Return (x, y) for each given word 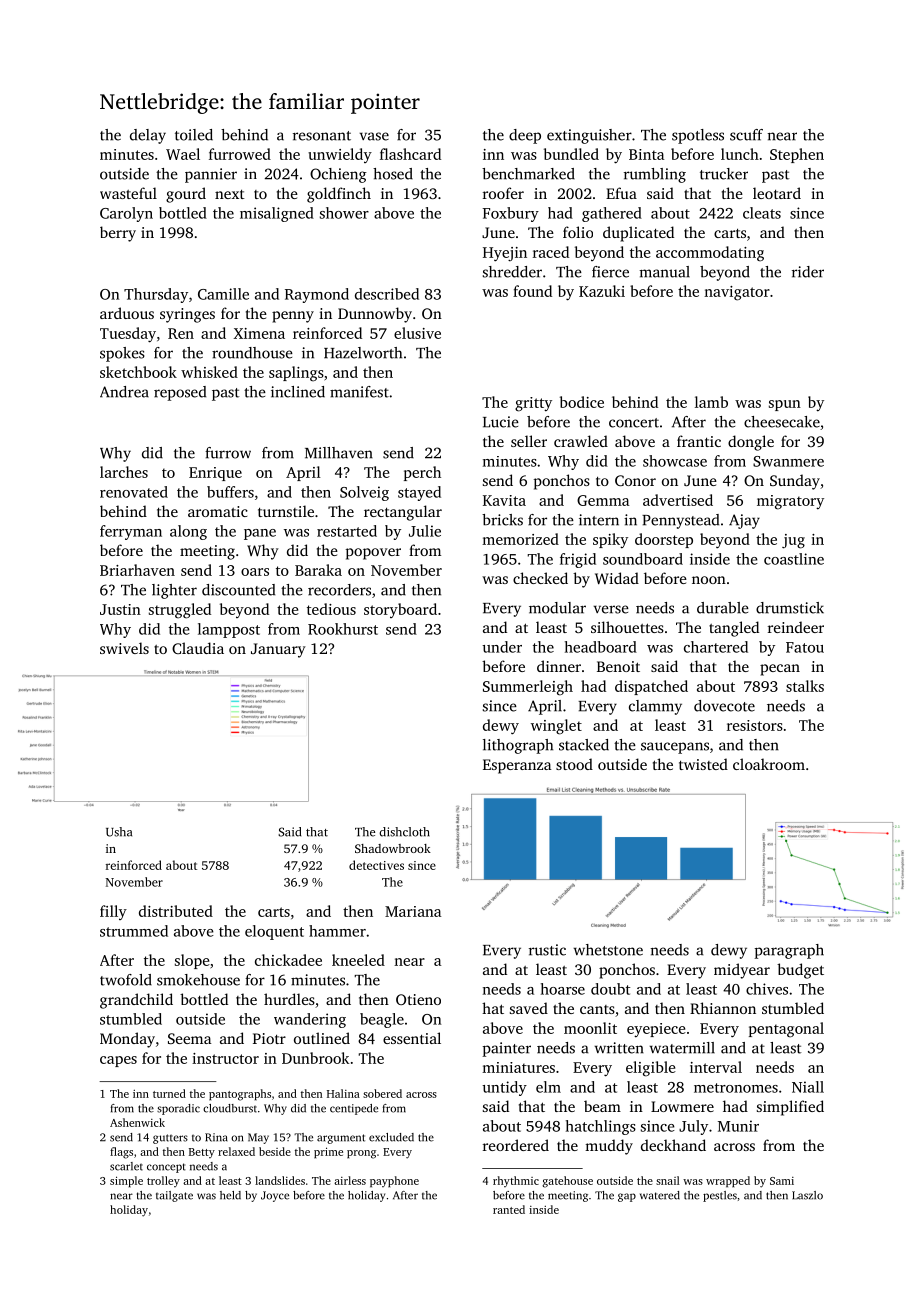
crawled (581, 441)
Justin (120, 609)
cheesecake (782, 422)
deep (525, 136)
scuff (746, 135)
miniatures (518, 1067)
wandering (310, 1020)
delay (148, 136)
